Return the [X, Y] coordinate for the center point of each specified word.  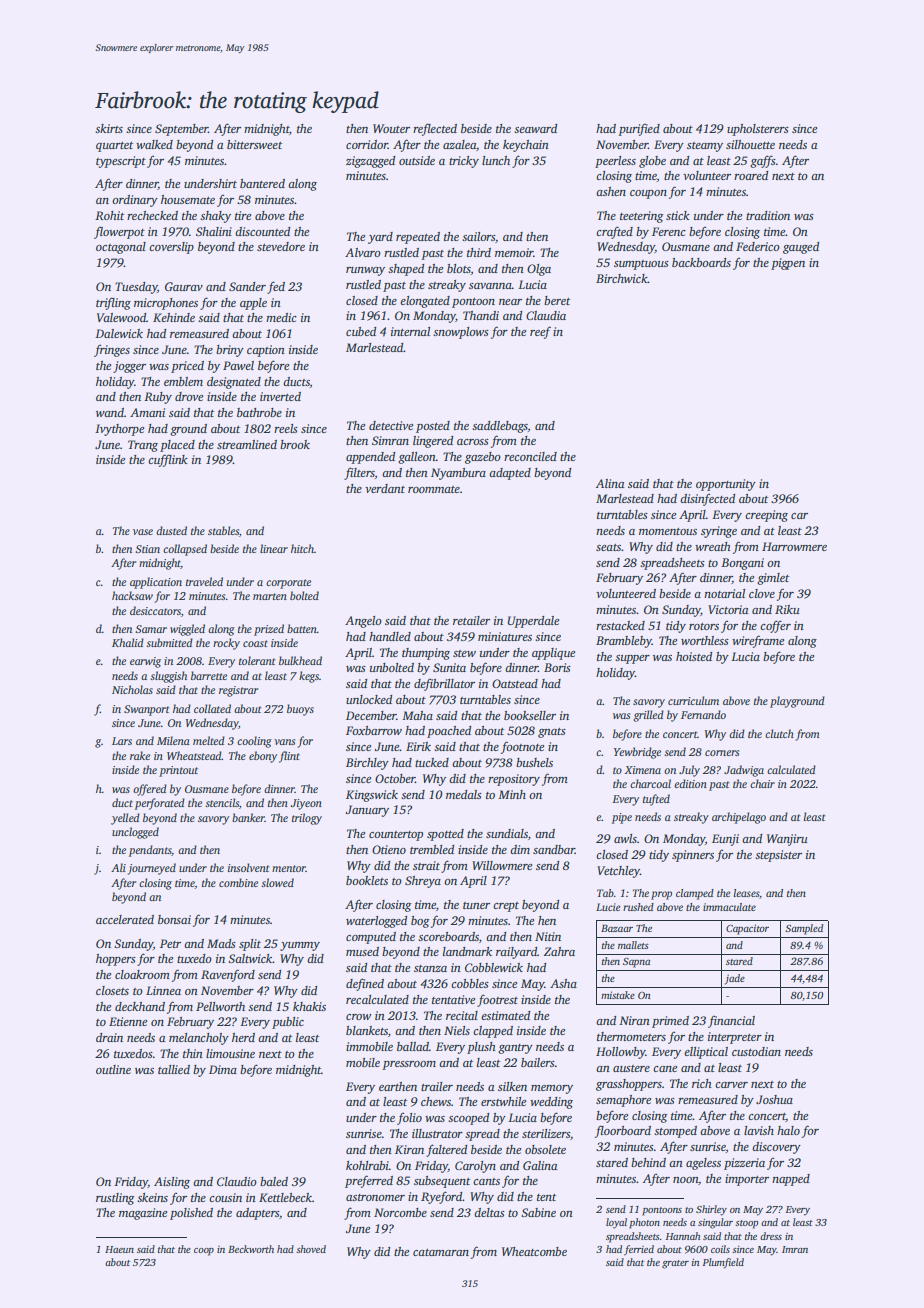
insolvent [249, 867]
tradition [768, 215]
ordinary [135, 201]
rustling [115, 1199]
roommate [434, 489]
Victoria [728, 609]
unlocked [369, 699]
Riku [787, 609]
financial [731, 1022]
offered [150, 790]
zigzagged [370, 162]
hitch [302, 548]
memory [552, 1089]
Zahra [559, 951]
